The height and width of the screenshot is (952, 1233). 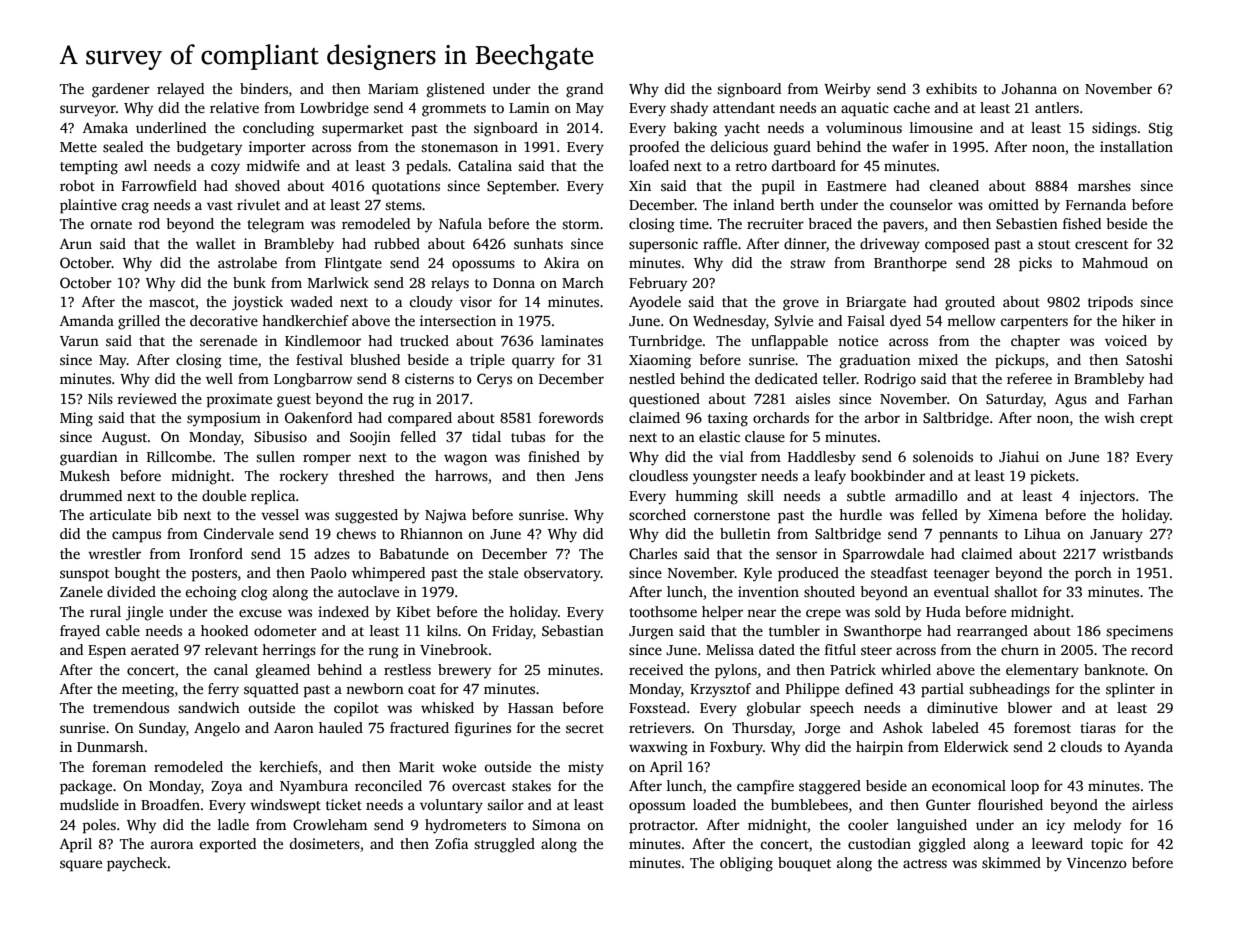 What do you see at coordinates (658, 475) in the screenshot?
I see `cloudless` at bounding box center [658, 475].
